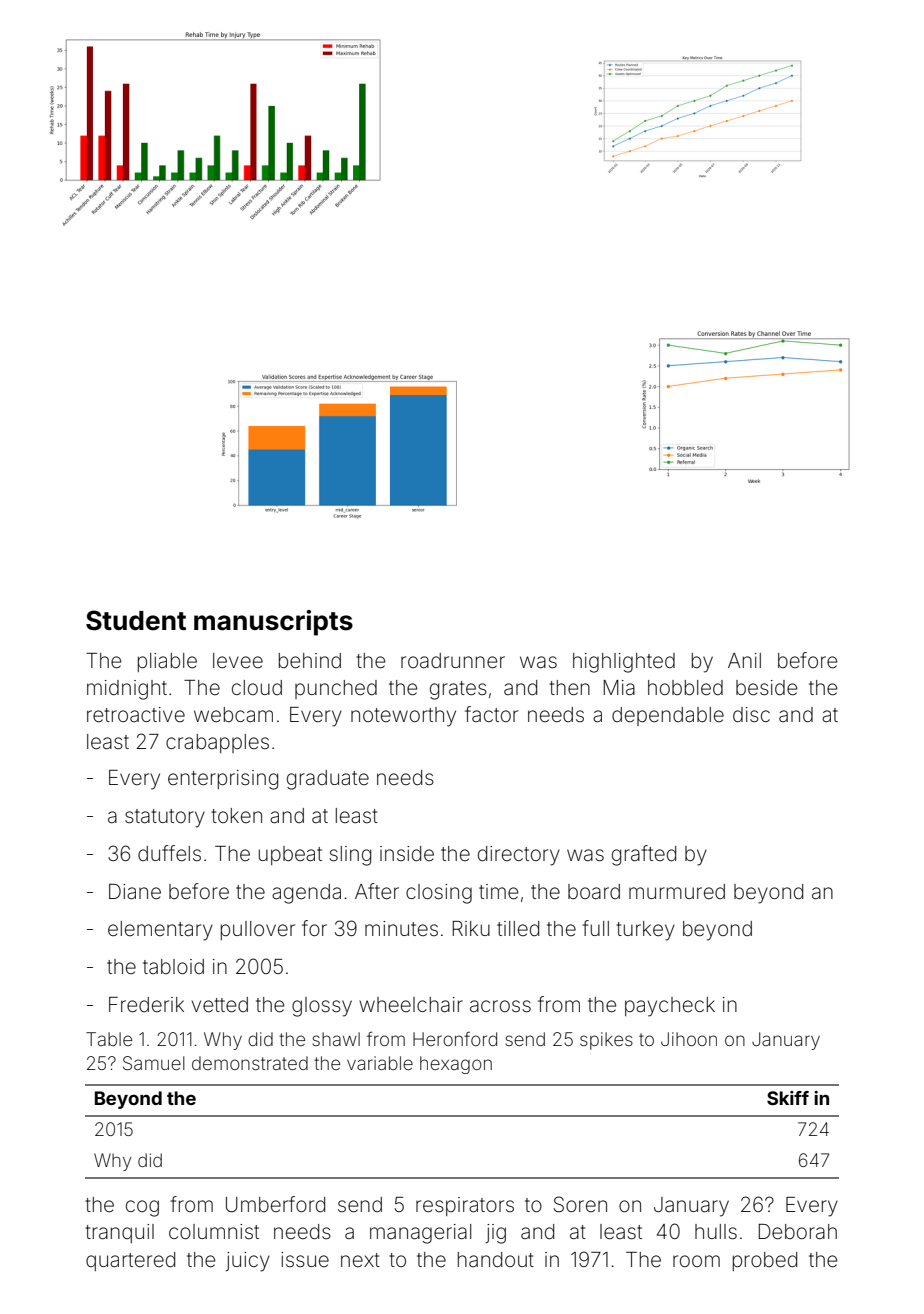 The width and height of the screenshot is (924, 1314). Describe the element at coordinates (273, 623) in the screenshot. I see `manuscripts` at that location.
